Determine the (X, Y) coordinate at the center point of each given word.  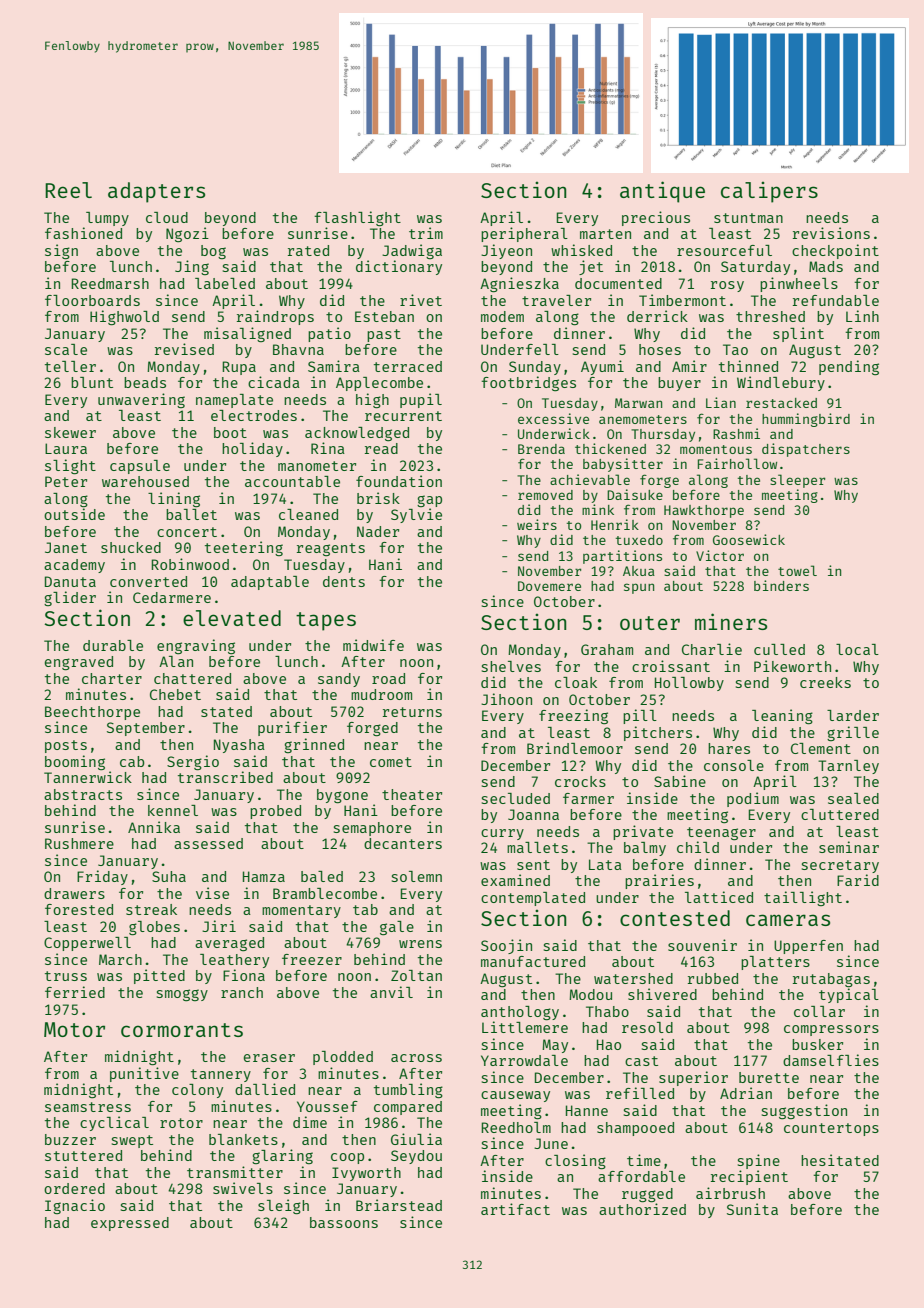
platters (775, 963)
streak (151, 909)
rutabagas (831, 980)
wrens (420, 944)
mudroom (381, 694)
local (857, 649)
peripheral (524, 234)
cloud (167, 217)
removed (545, 495)
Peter (66, 481)
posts (66, 746)
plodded (343, 1058)
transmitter (235, 1172)
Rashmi (736, 433)
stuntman (748, 218)
